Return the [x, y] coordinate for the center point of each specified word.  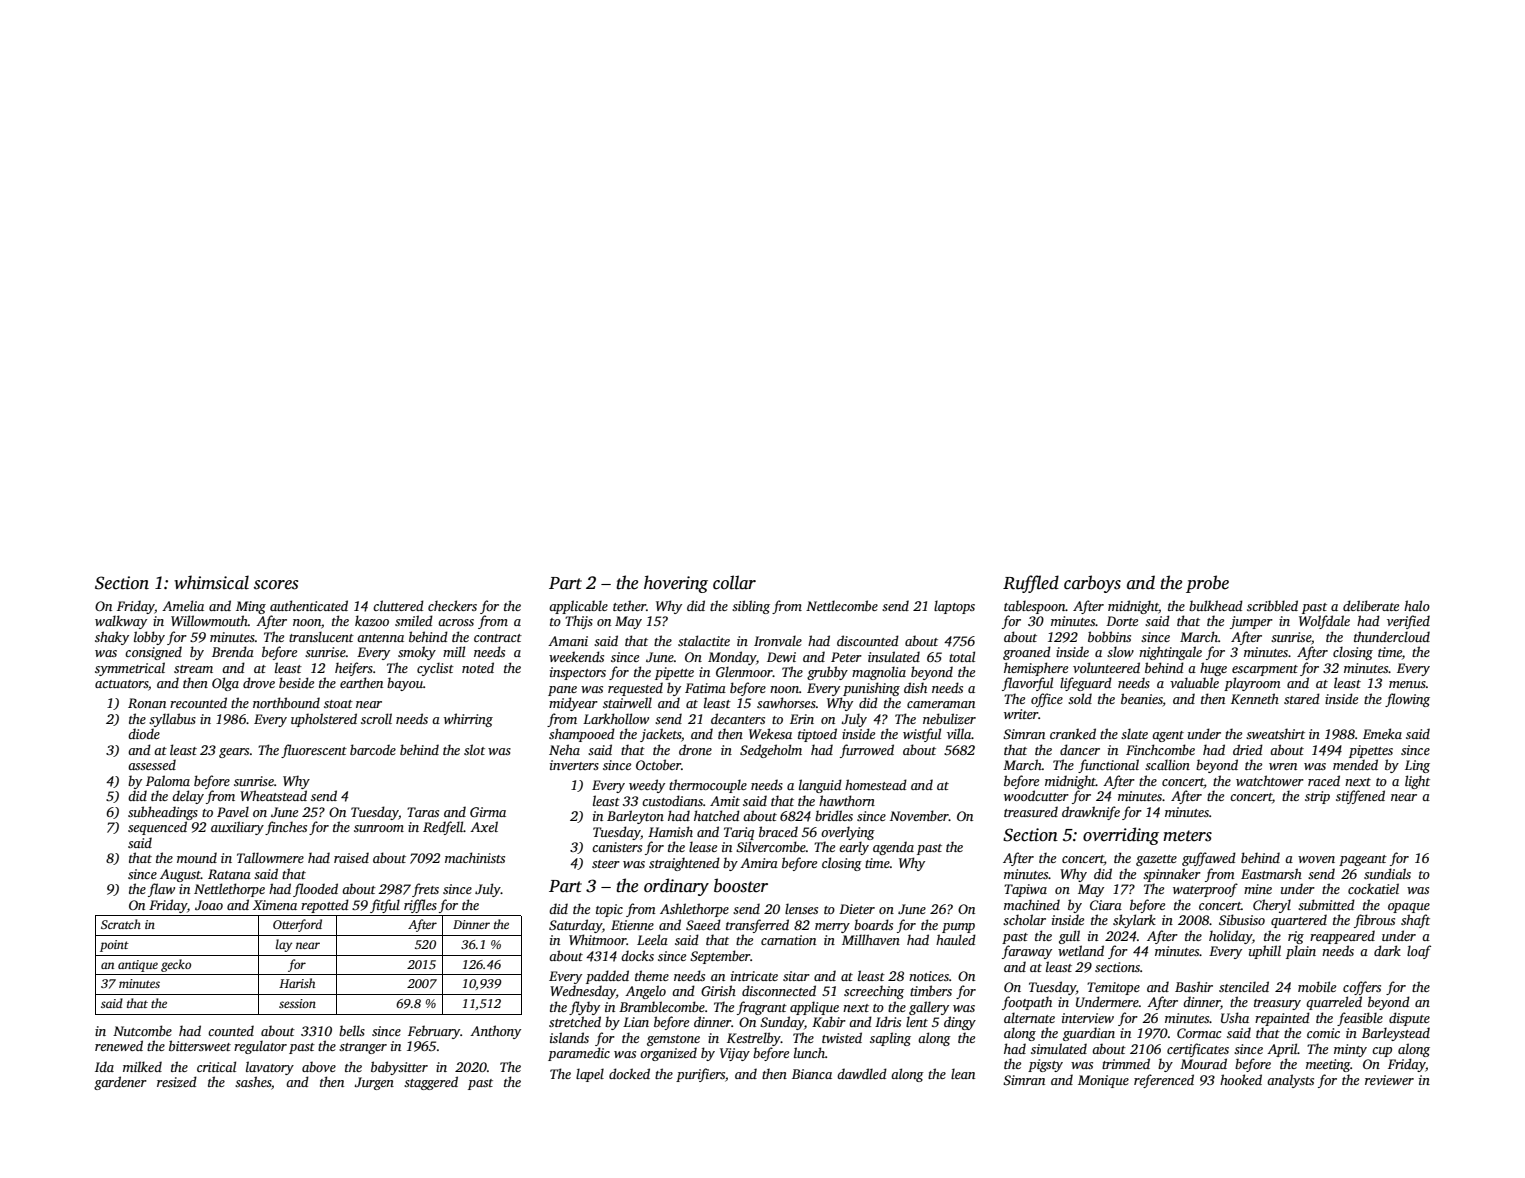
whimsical [211, 582]
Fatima [705, 688]
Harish [297, 983]
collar [734, 582]
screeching [874, 992]
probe [1207, 584]
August [180, 875]
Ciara [1106, 905]
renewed [119, 1045]
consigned [153, 653]
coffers [1362, 988]
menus [1407, 684]
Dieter [857, 909]
